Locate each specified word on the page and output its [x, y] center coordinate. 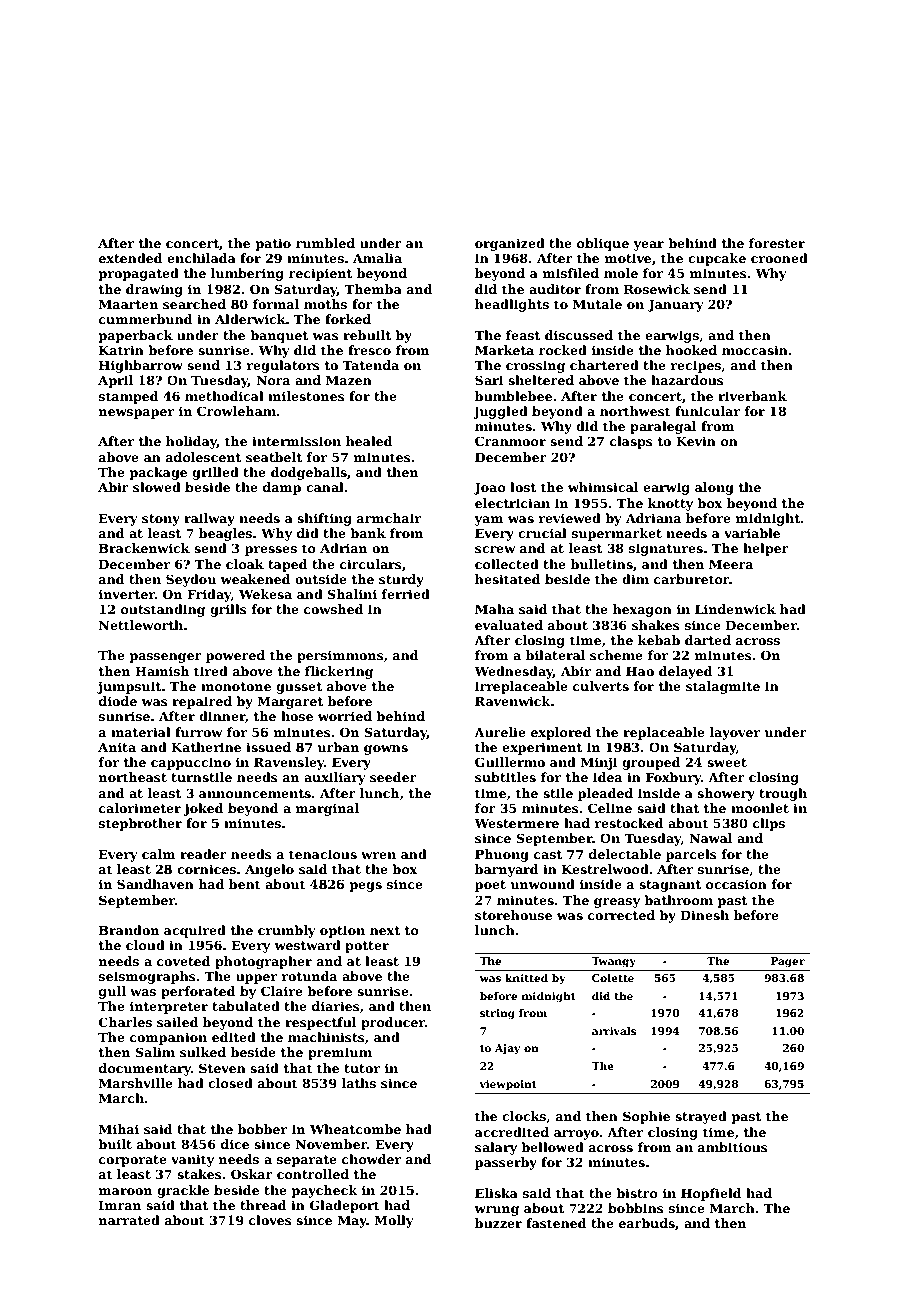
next [385, 930]
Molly [394, 1221]
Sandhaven [155, 884]
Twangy [613, 962]
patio [273, 244]
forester [777, 243]
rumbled [325, 243]
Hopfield [711, 1194]
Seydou [191, 580]
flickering [339, 672]
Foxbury [673, 778]
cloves [270, 1220]
